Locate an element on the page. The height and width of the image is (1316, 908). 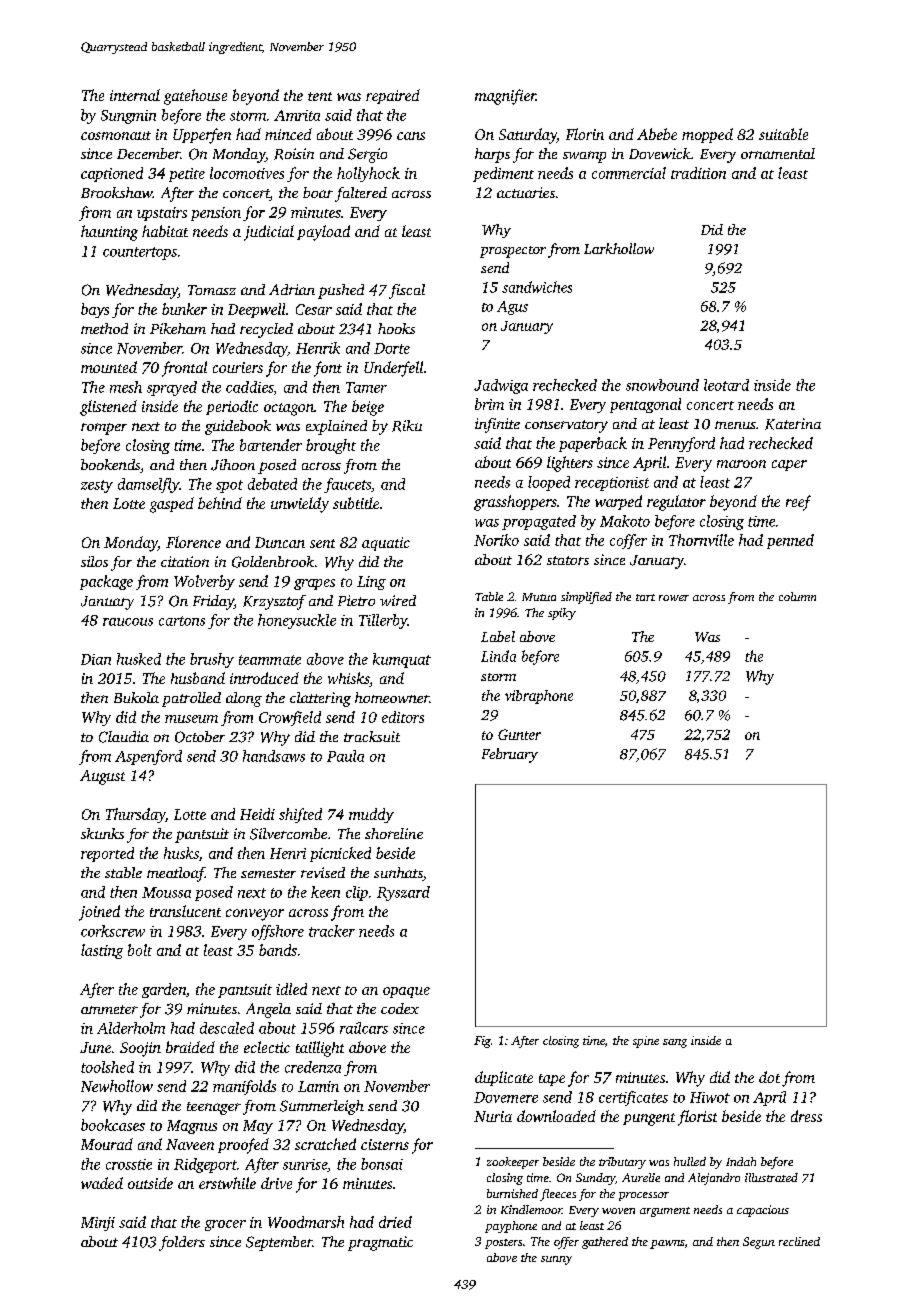
idled is located at coordinates (291, 989).
